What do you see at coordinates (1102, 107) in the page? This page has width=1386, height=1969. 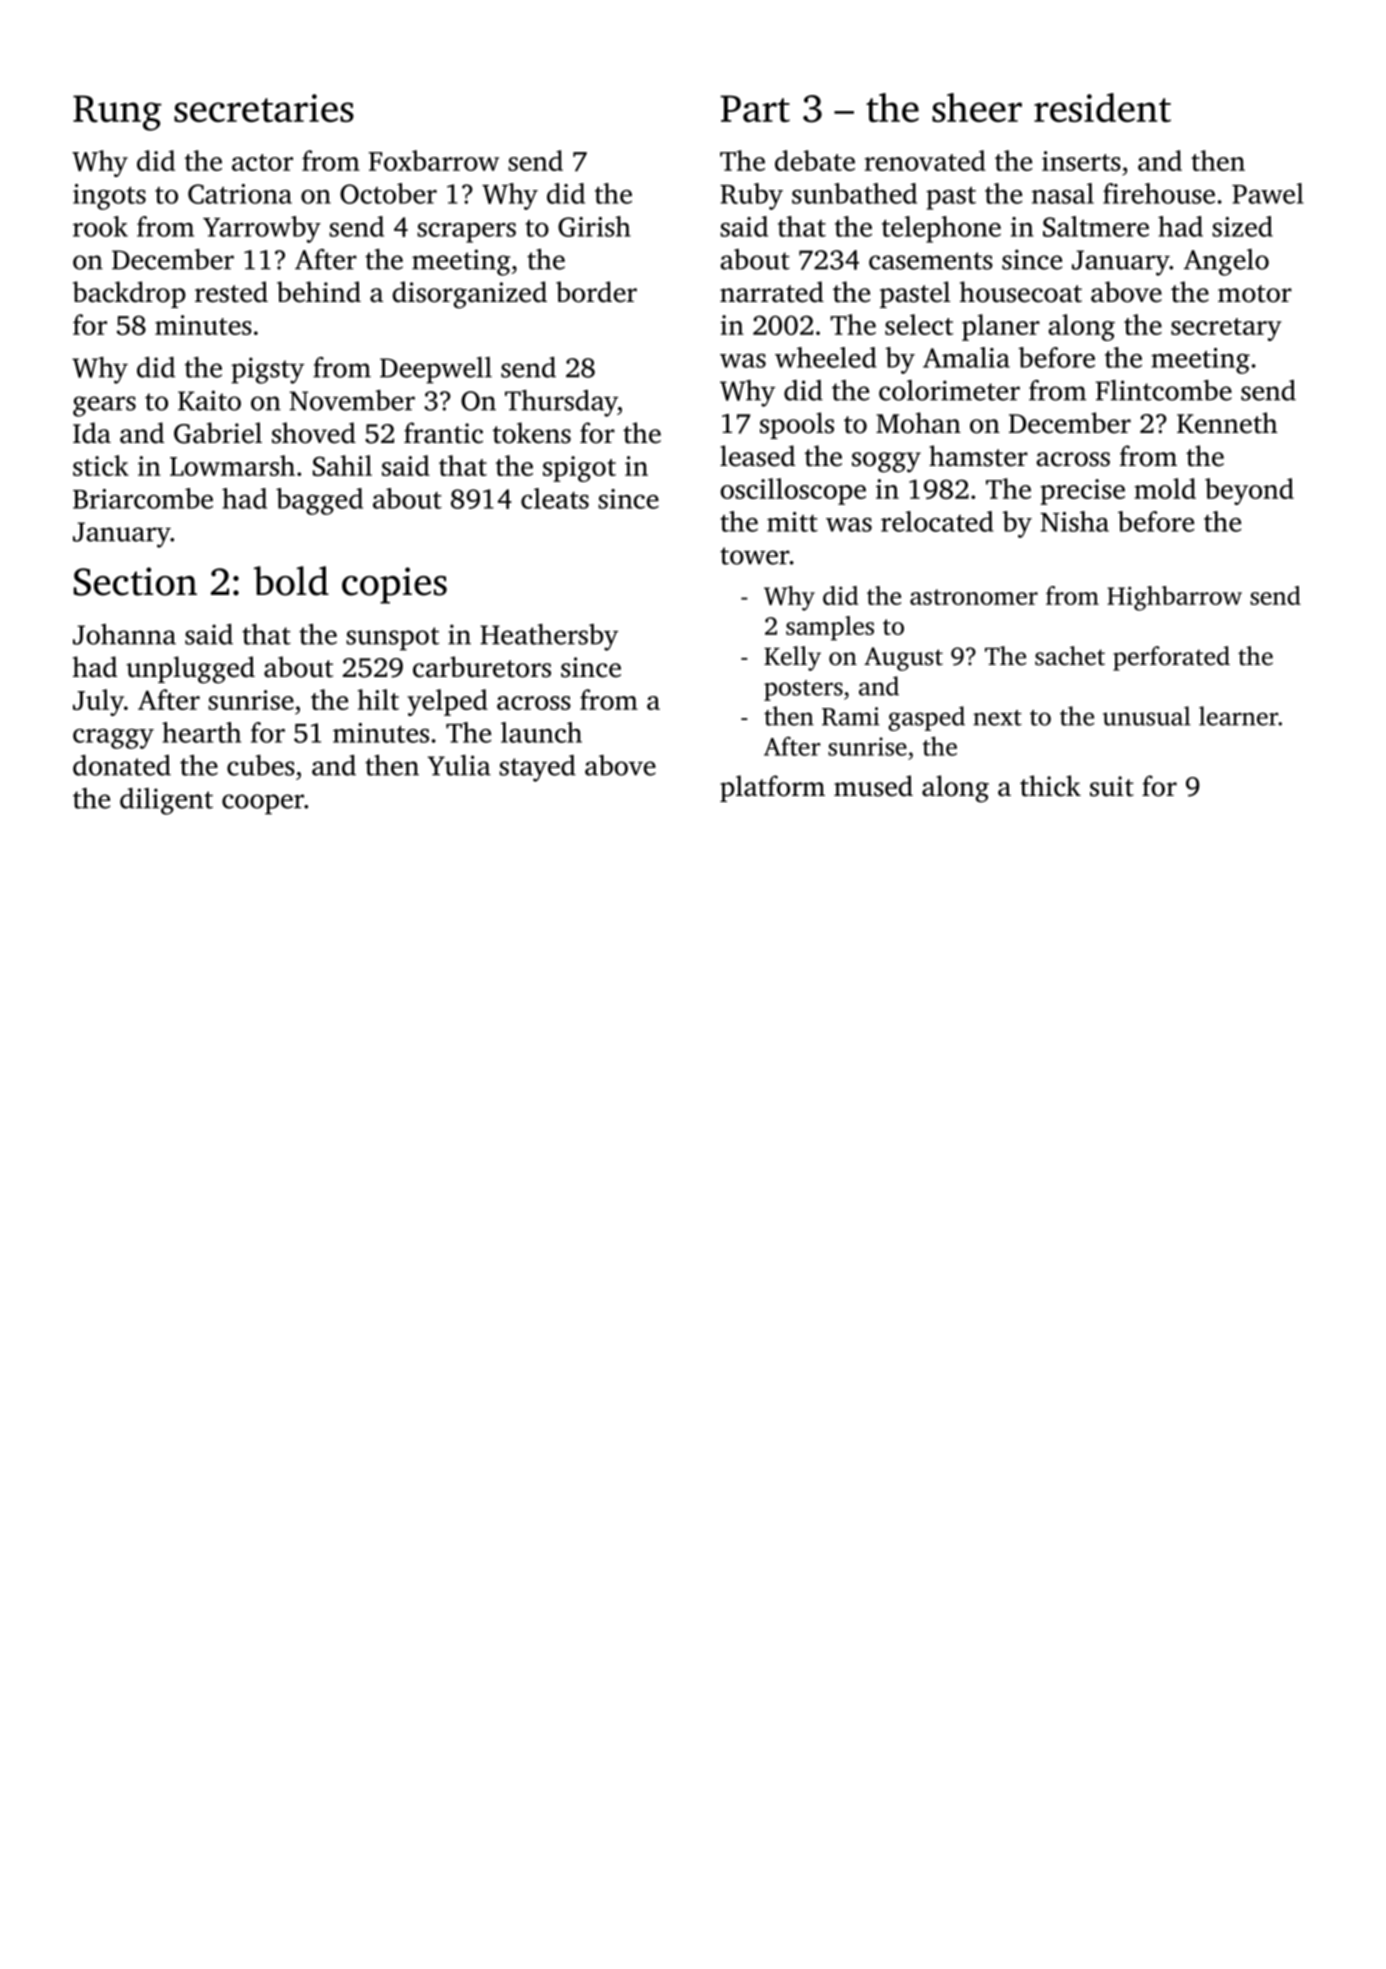 I see `resident` at bounding box center [1102, 107].
